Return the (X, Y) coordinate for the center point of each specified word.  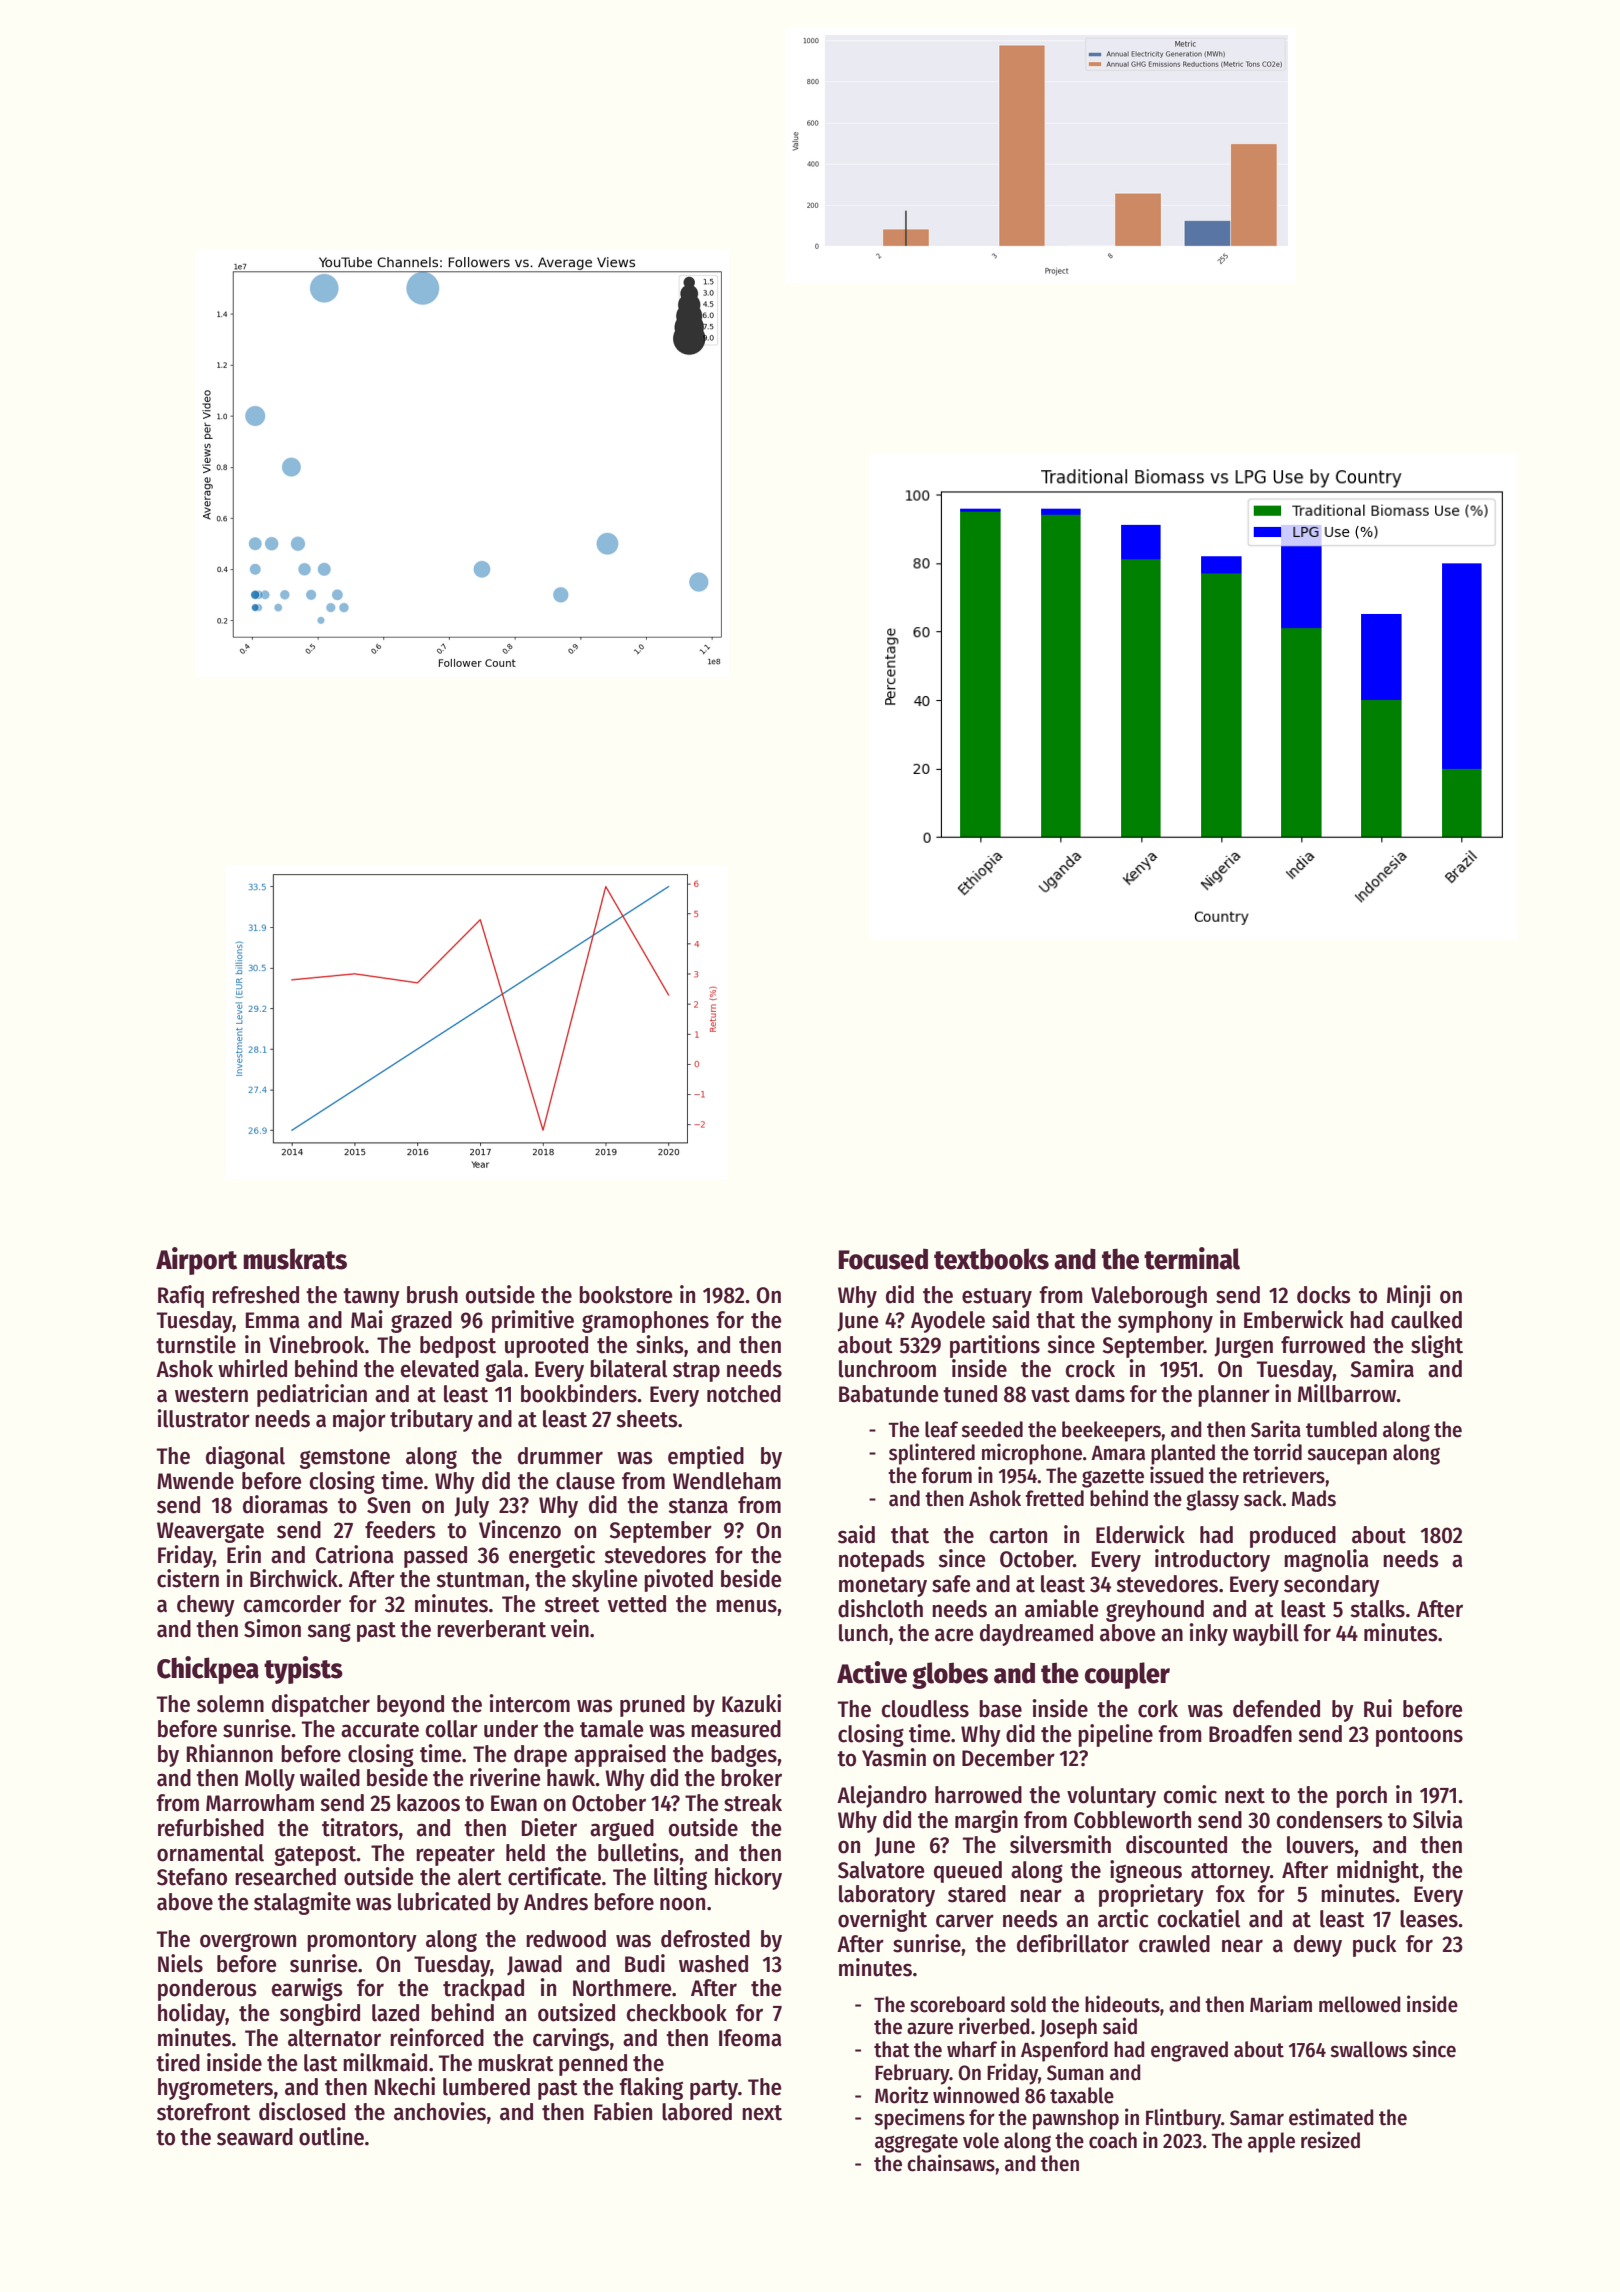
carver (965, 1921)
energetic (552, 1556)
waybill (1266, 1634)
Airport (196, 1261)
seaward (255, 2137)
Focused (883, 1259)
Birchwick (294, 1578)
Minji (1409, 1296)
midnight (1378, 1871)
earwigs (307, 1989)
